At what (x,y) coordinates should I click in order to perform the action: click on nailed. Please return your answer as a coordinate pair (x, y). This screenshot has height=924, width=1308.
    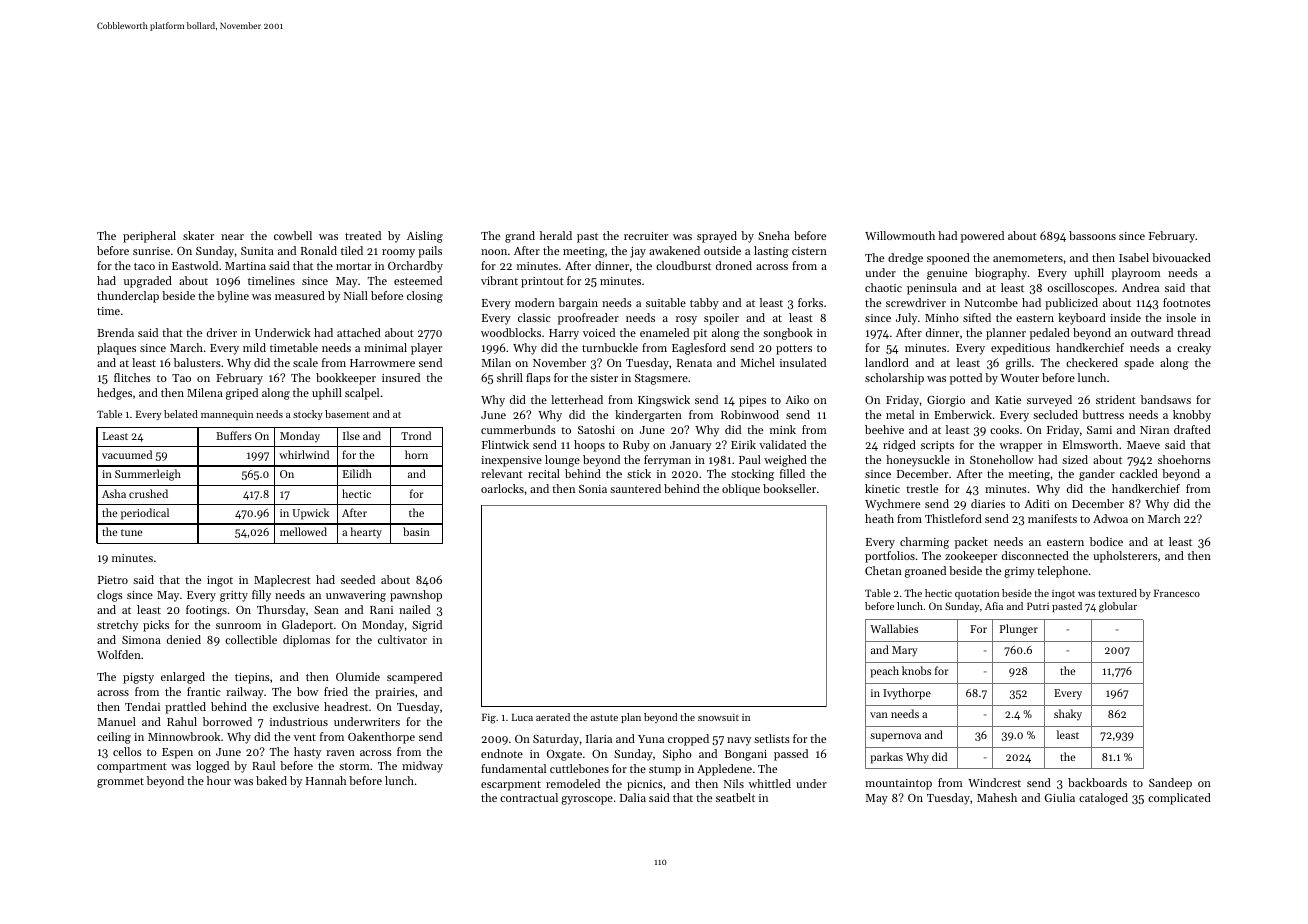
    Looking at the image, I should click on (414, 609).
